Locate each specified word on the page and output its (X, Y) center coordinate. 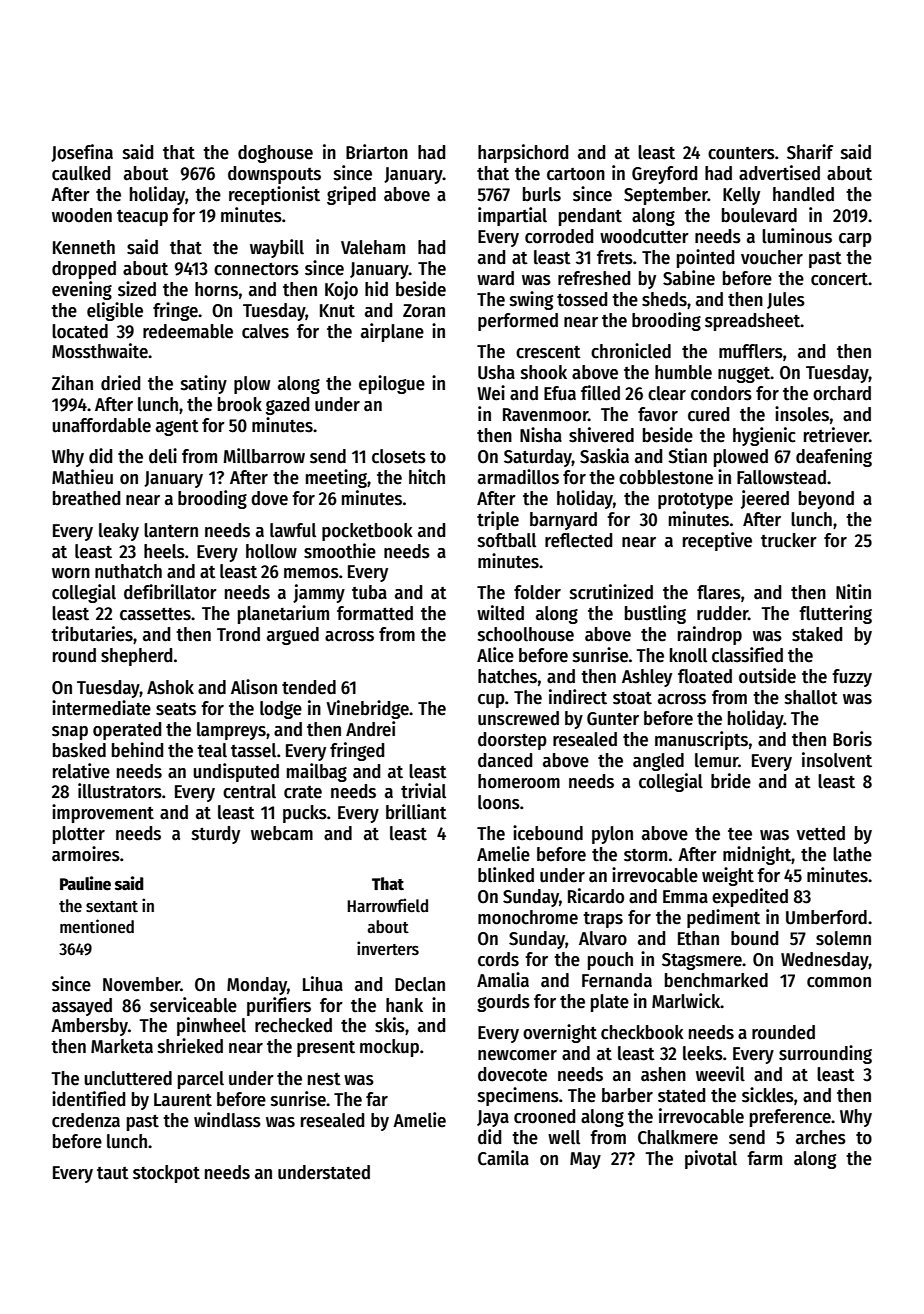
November (142, 984)
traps (603, 920)
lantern (171, 530)
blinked (506, 875)
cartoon (576, 174)
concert (839, 279)
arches (821, 1137)
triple (498, 520)
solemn (843, 938)
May (585, 1160)
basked (79, 750)
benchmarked (716, 980)
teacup (142, 218)
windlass (227, 1120)
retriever (836, 435)
